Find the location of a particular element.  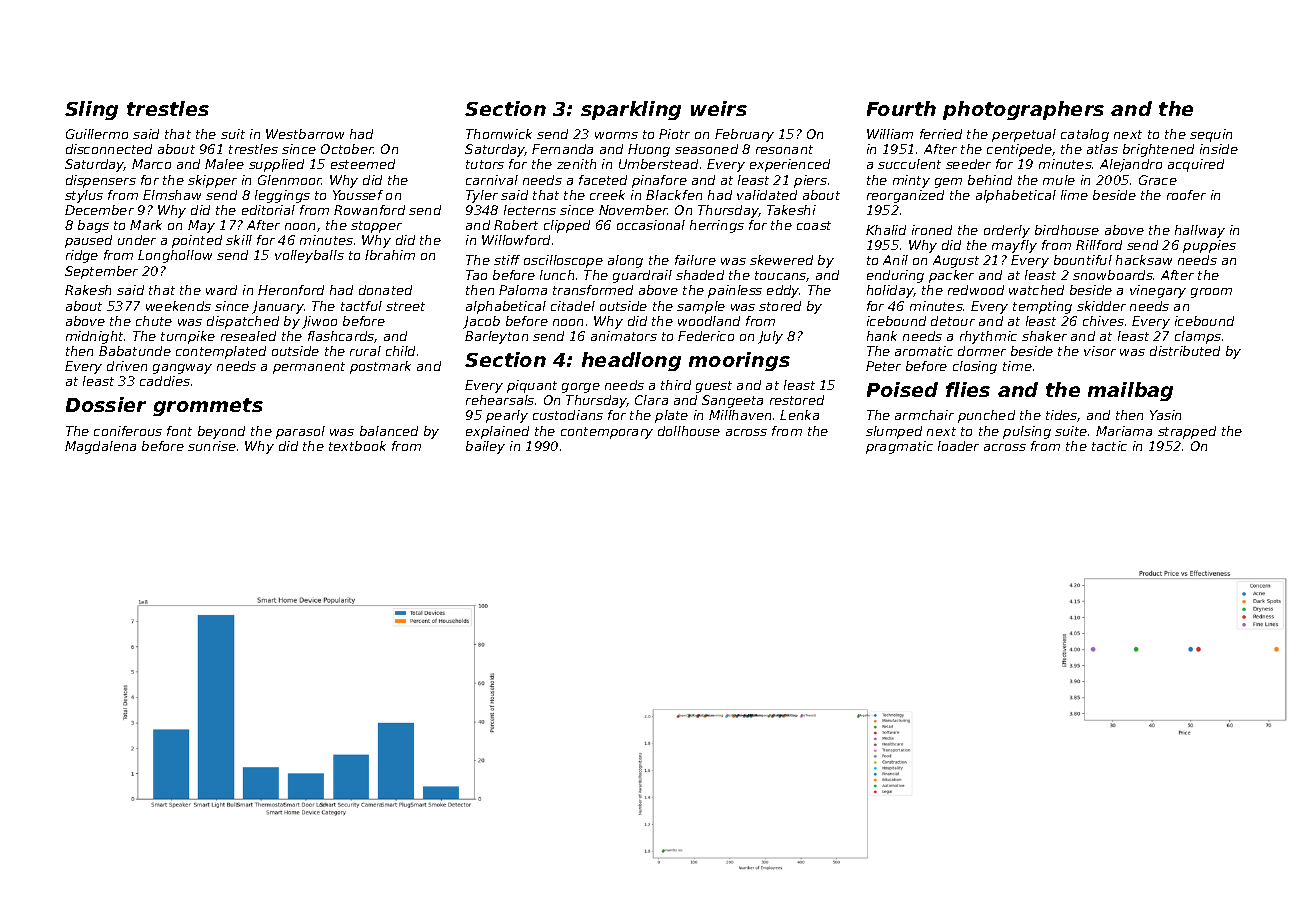

Dossier is located at coordinates (106, 404).
